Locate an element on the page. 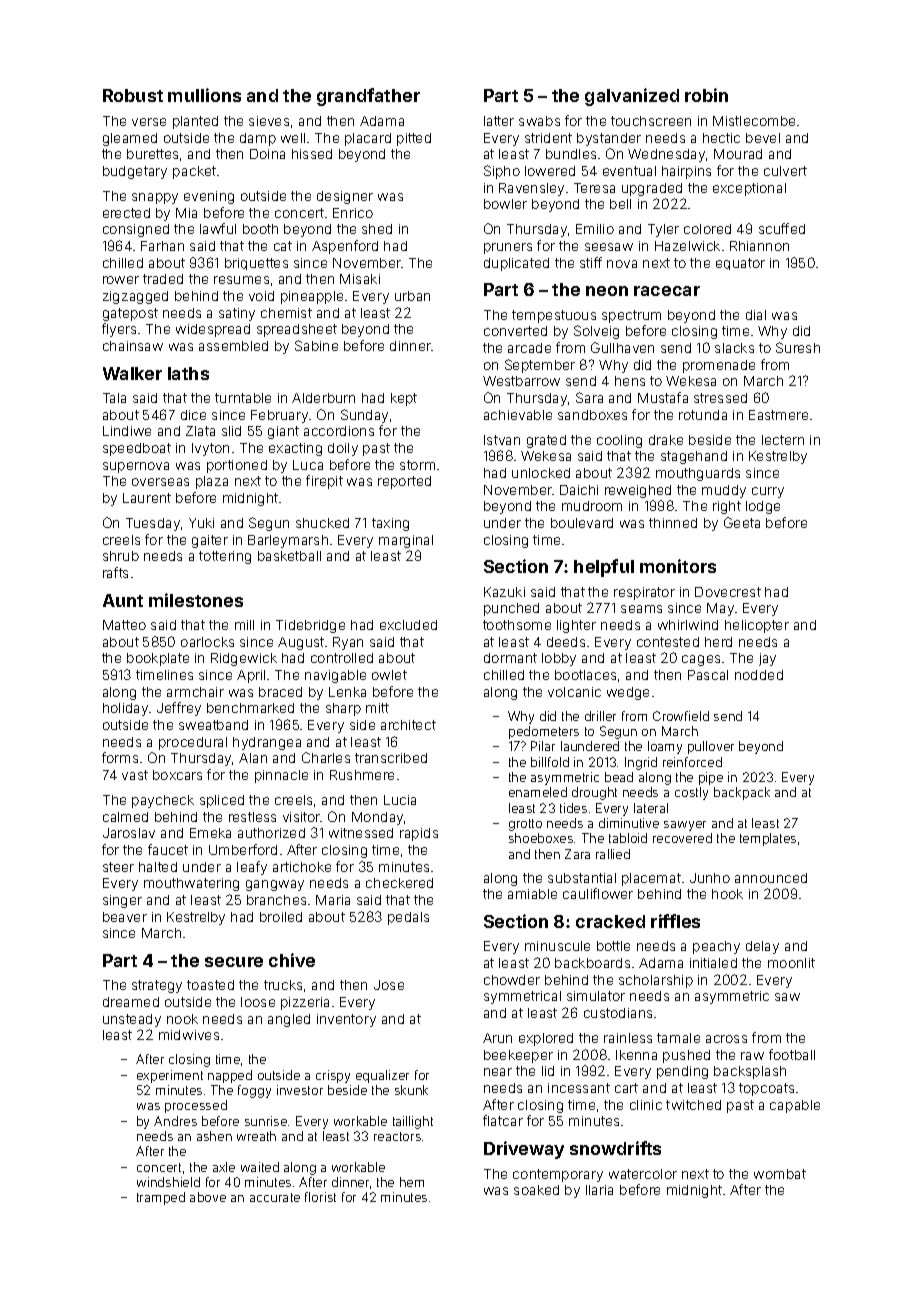 This page has width=924, height=1314. April is located at coordinates (251, 676).
